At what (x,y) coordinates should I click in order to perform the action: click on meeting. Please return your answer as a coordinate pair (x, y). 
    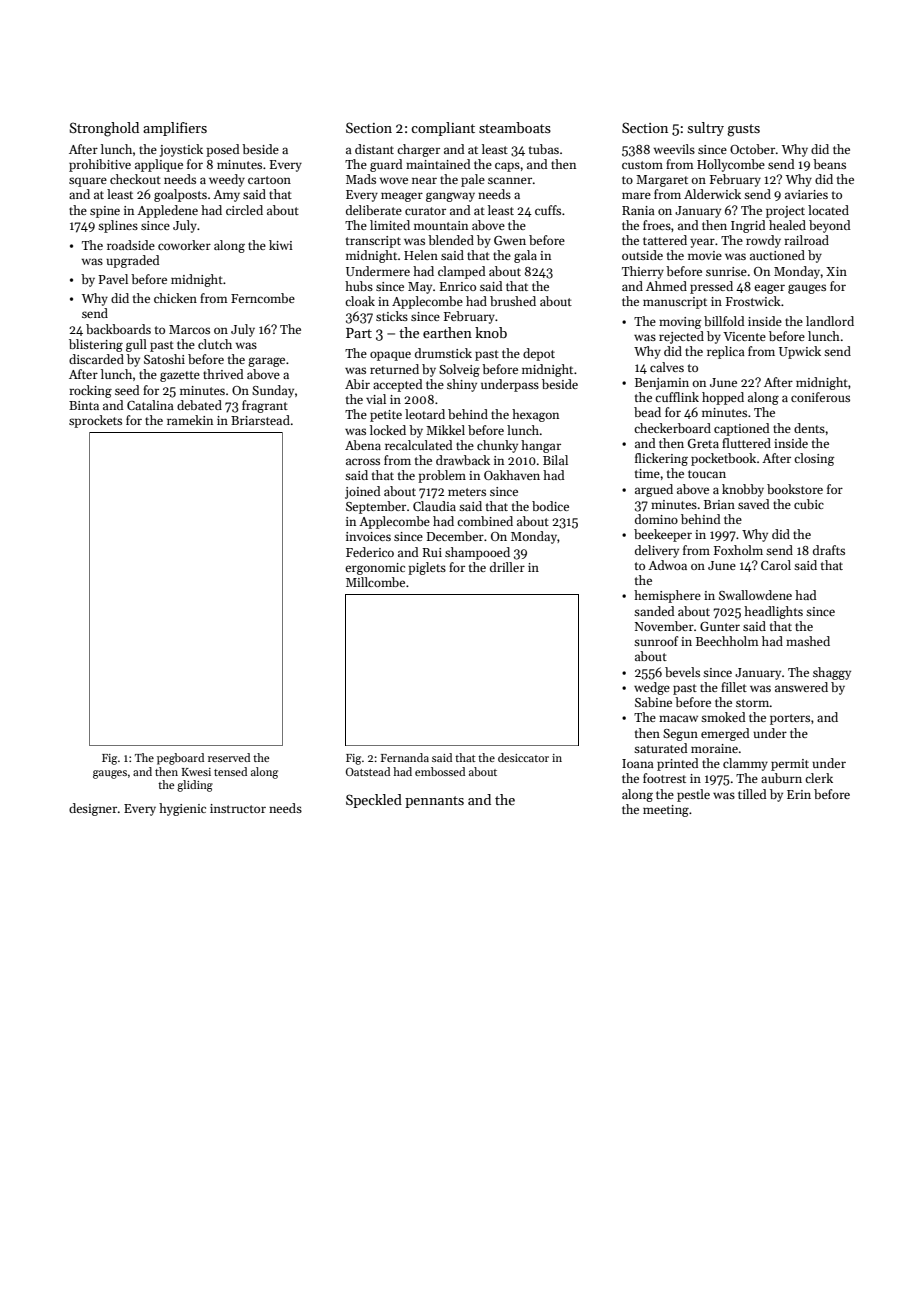
    Looking at the image, I should click on (666, 811).
